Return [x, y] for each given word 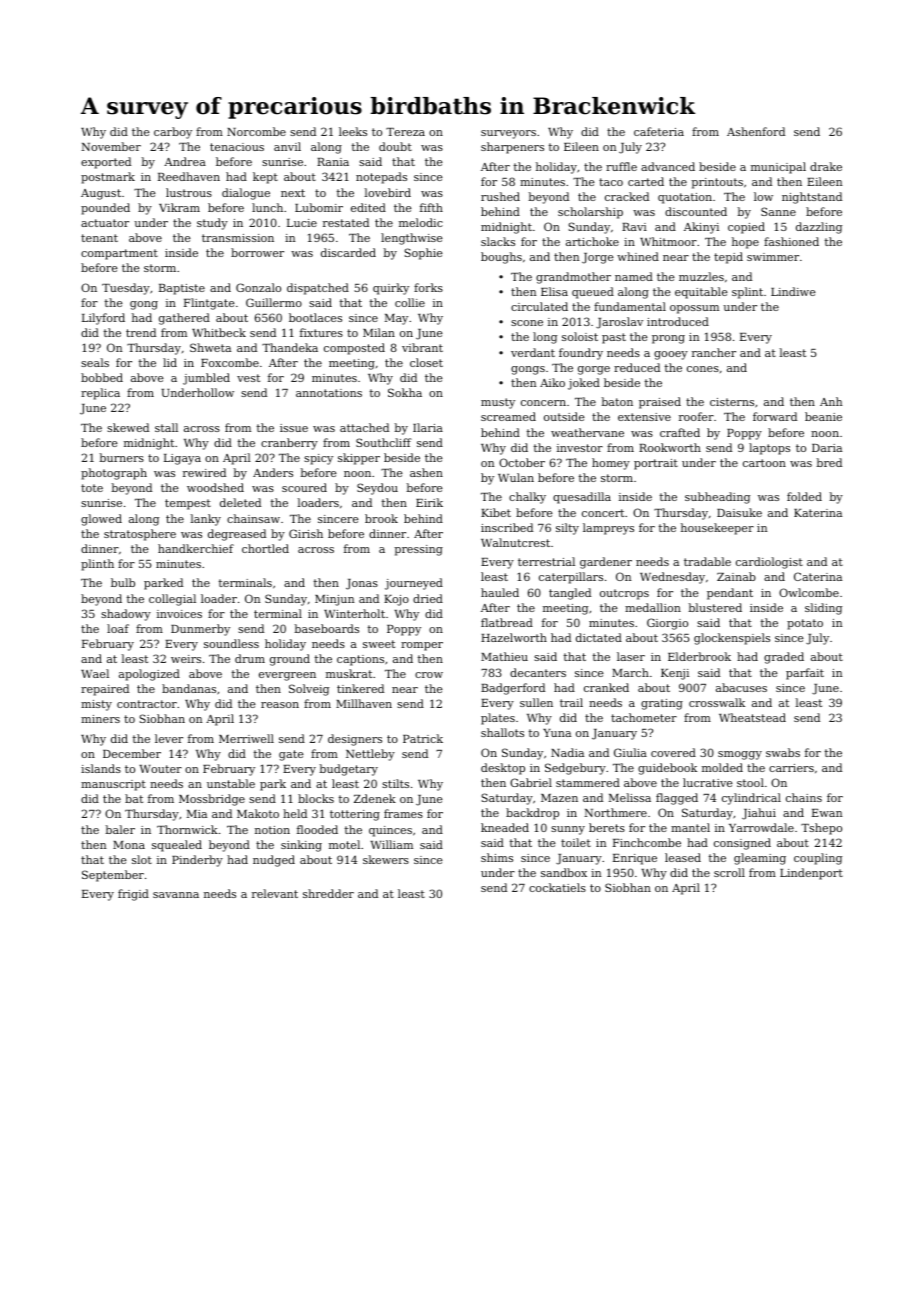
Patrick [423, 738]
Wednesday [672, 578]
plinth [97, 565]
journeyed [414, 584]
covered [673, 752]
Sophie [424, 254]
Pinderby [197, 861]
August [101, 194]
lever [169, 738]
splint [747, 293]
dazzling [819, 228]
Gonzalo [258, 287]
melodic [421, 222]
